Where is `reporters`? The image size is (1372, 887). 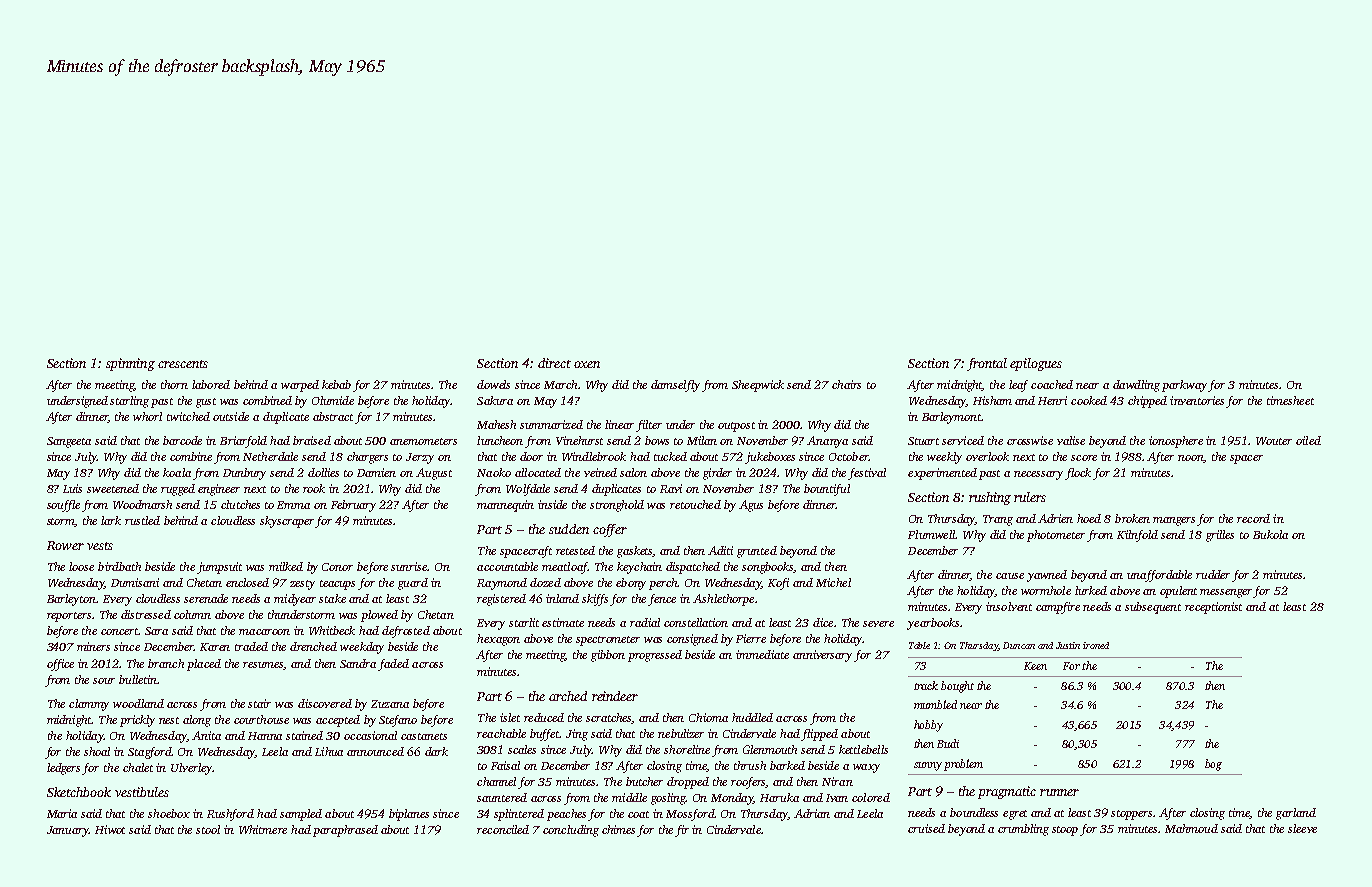
reporters is located at coordinates (69, 617).
